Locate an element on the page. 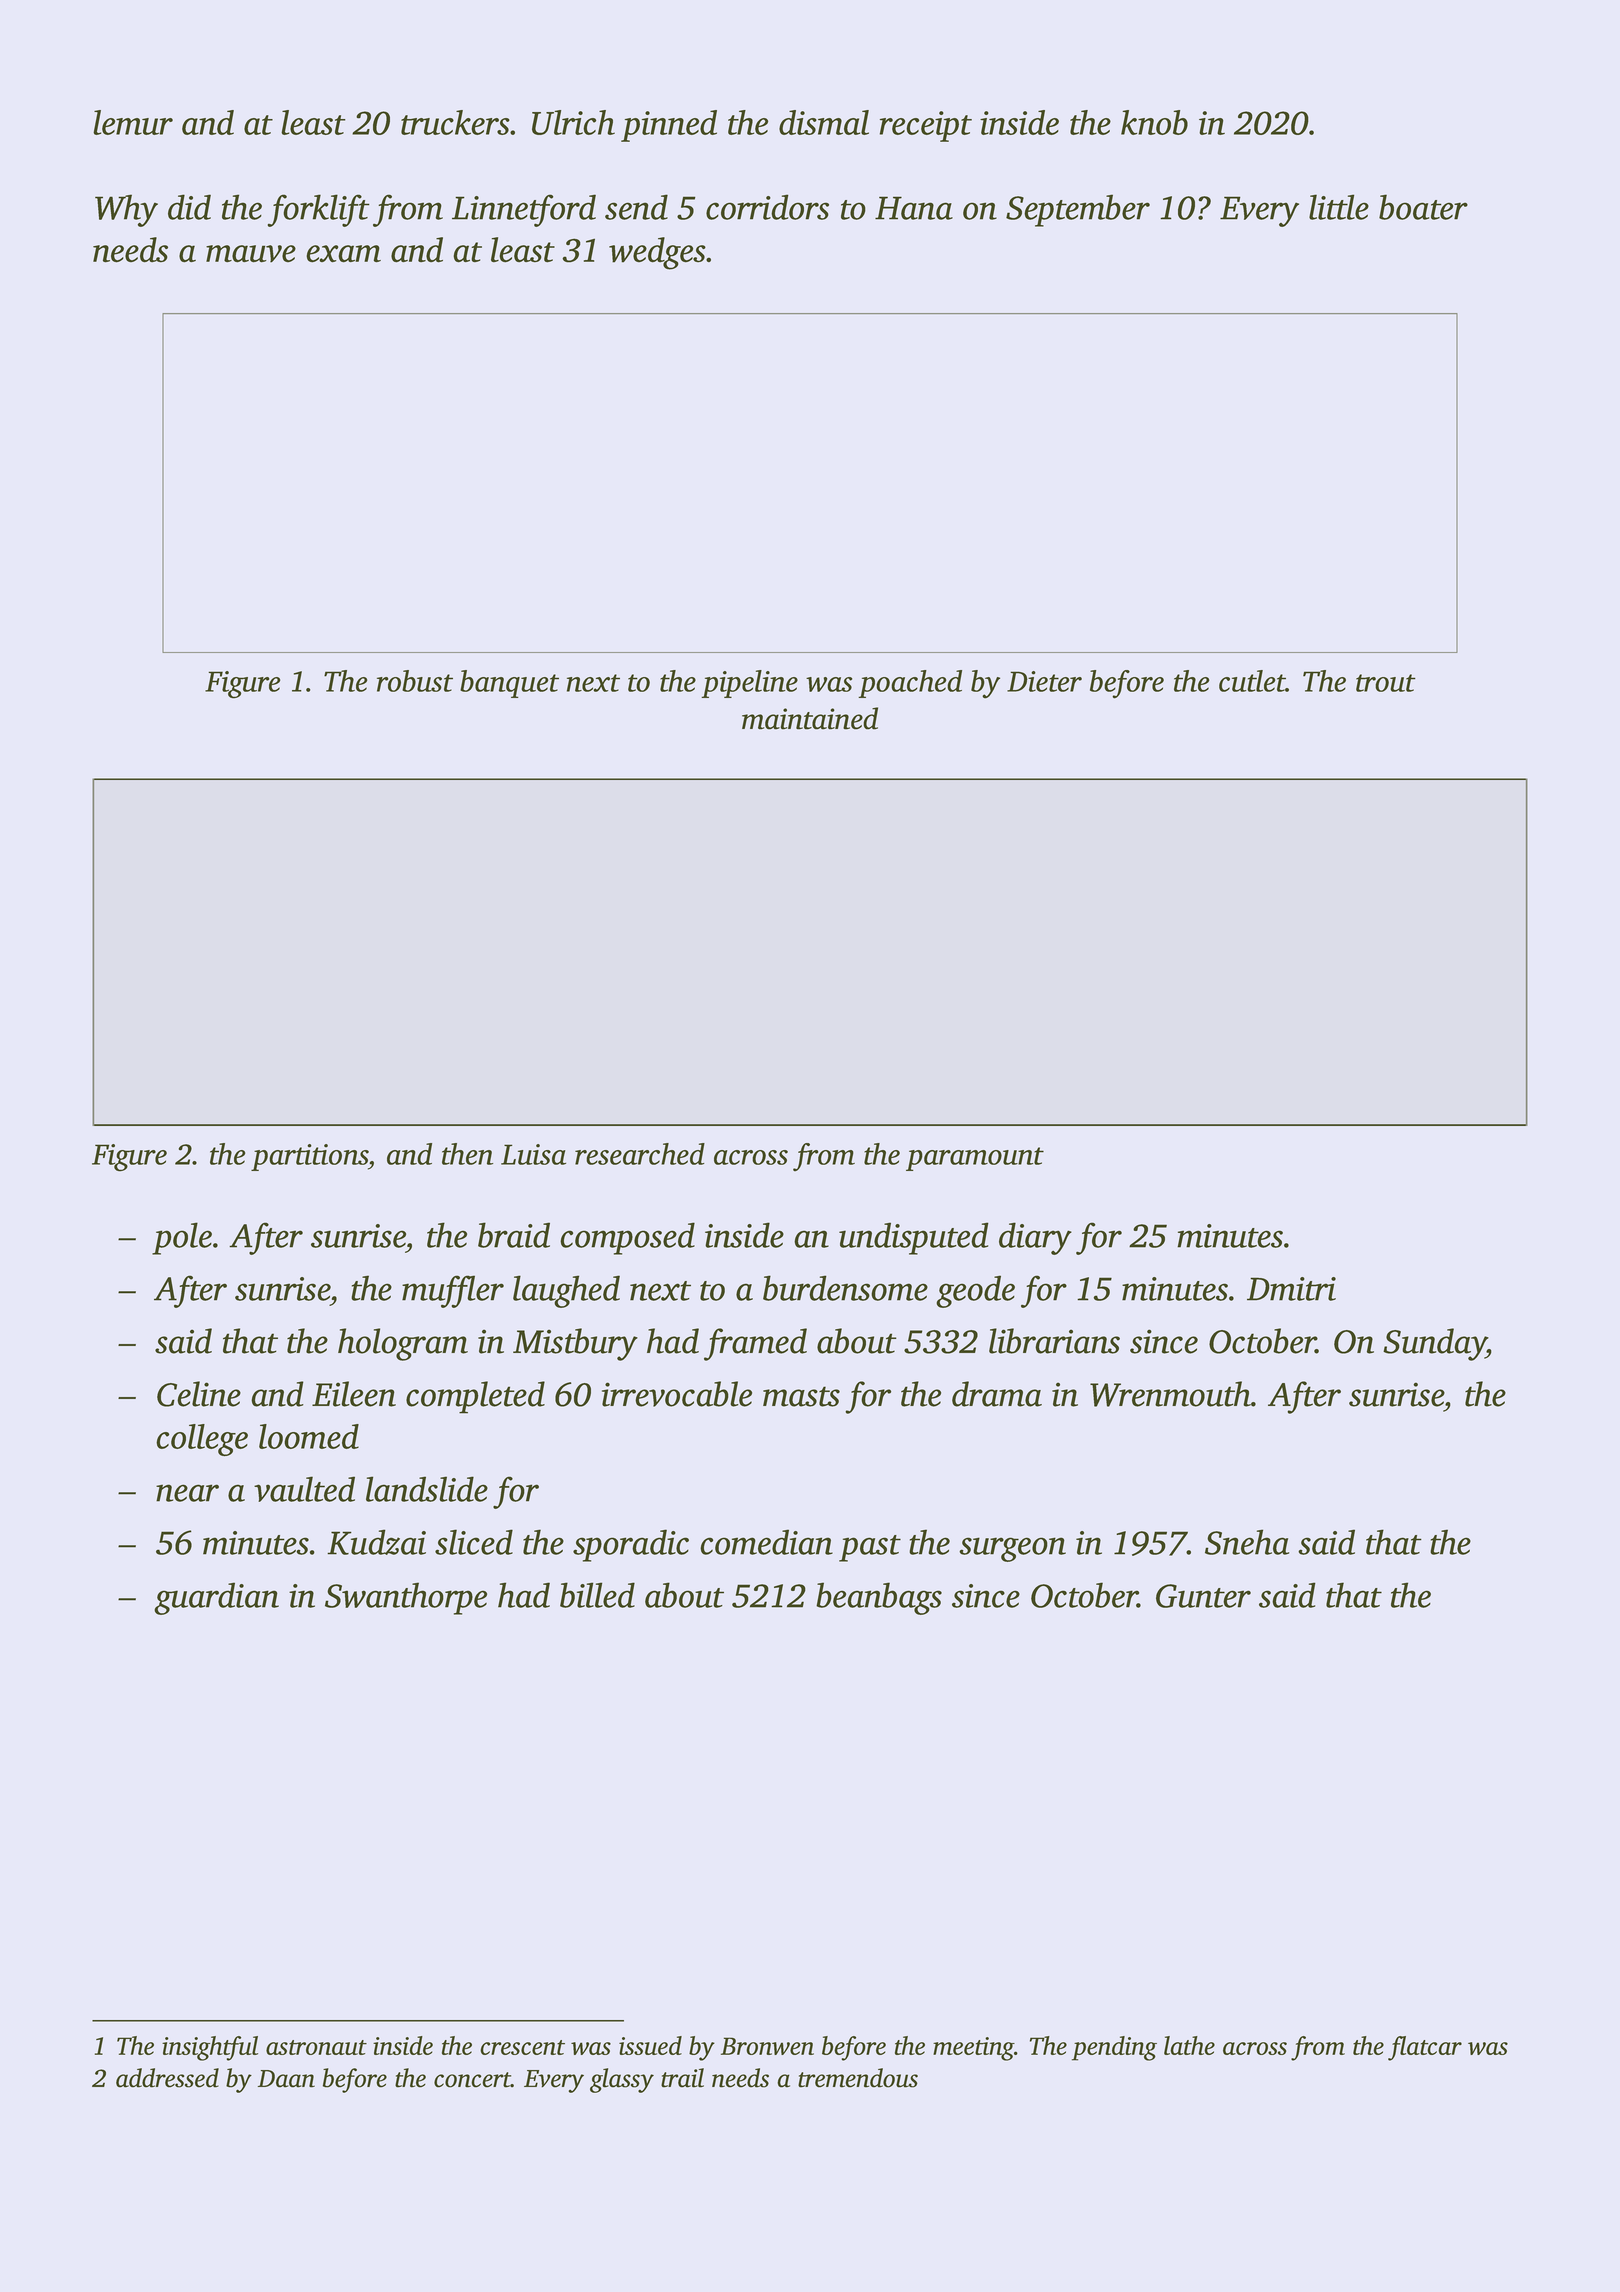 The height and width of the page is (2292, 1620). receipt is located at coordinates (926, 126).
